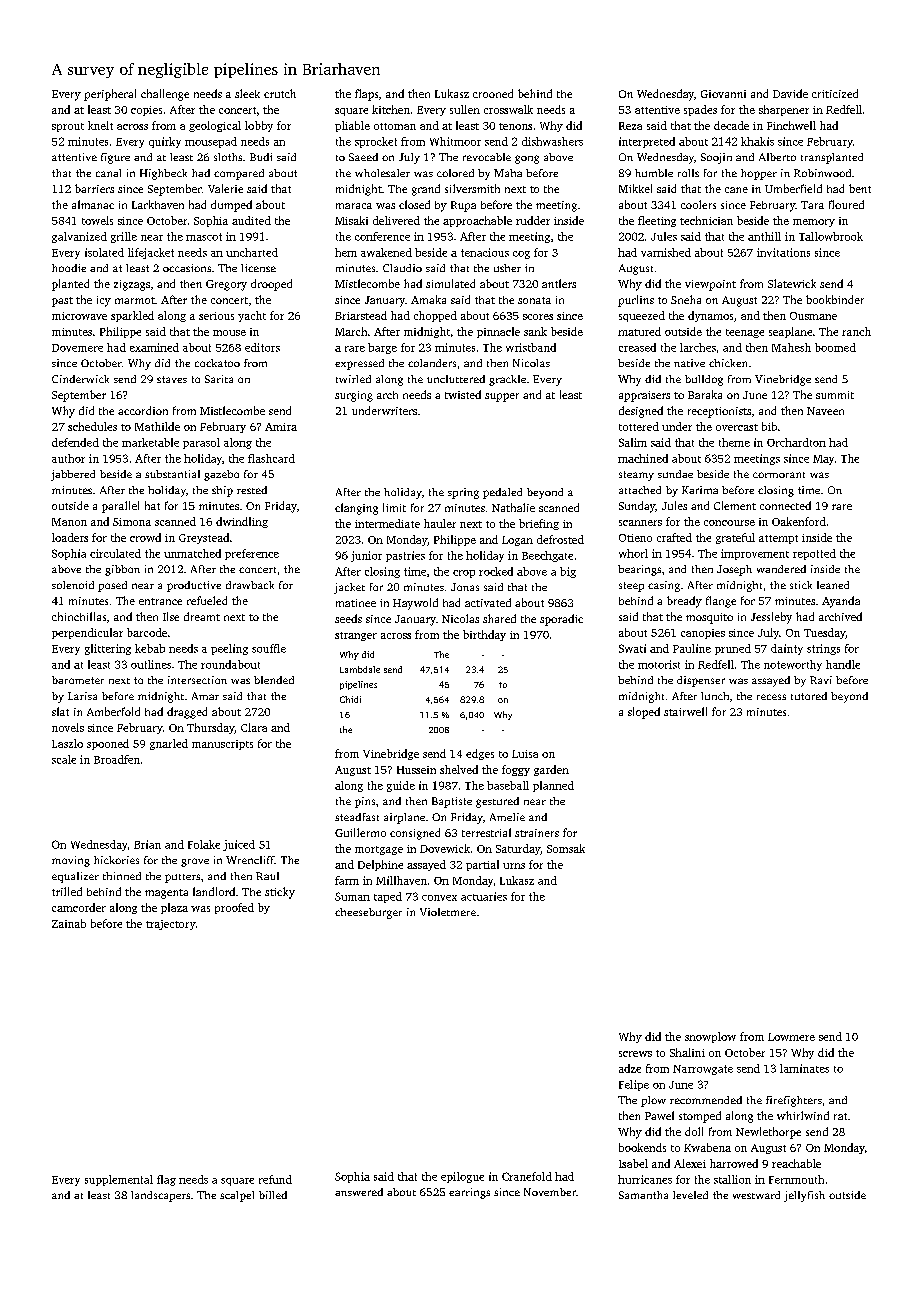 The width and height of the screenshot is (924, 1308). Describe the element at coordinates (250, 860) in the screenshot. I see `Wrencliff` at that location.
